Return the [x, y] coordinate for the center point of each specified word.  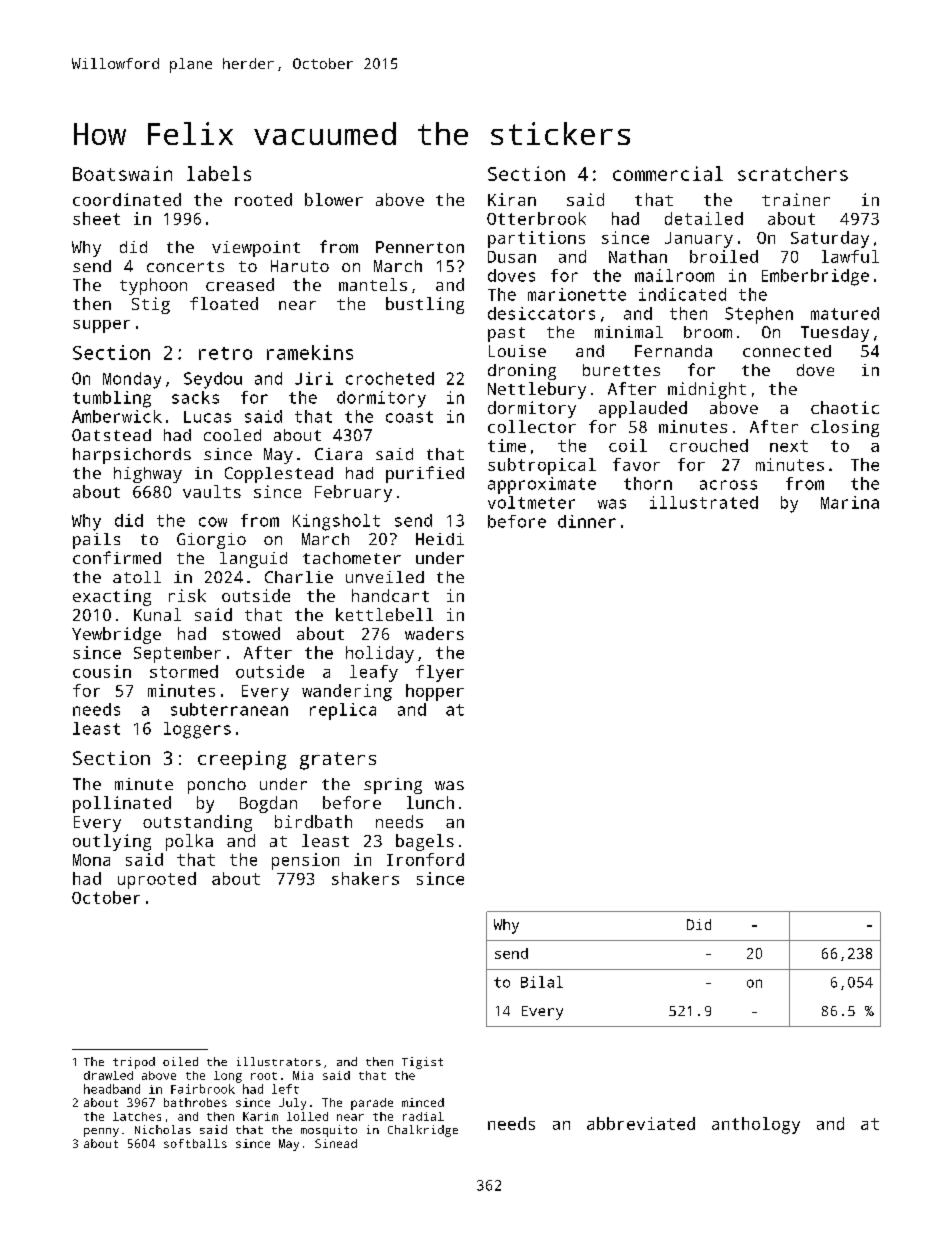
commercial [668, 173]
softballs [195, 1143]
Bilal [542, 982]
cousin [102, 671]
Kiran [512, 199]
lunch [430, 802]
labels [219, 173]
